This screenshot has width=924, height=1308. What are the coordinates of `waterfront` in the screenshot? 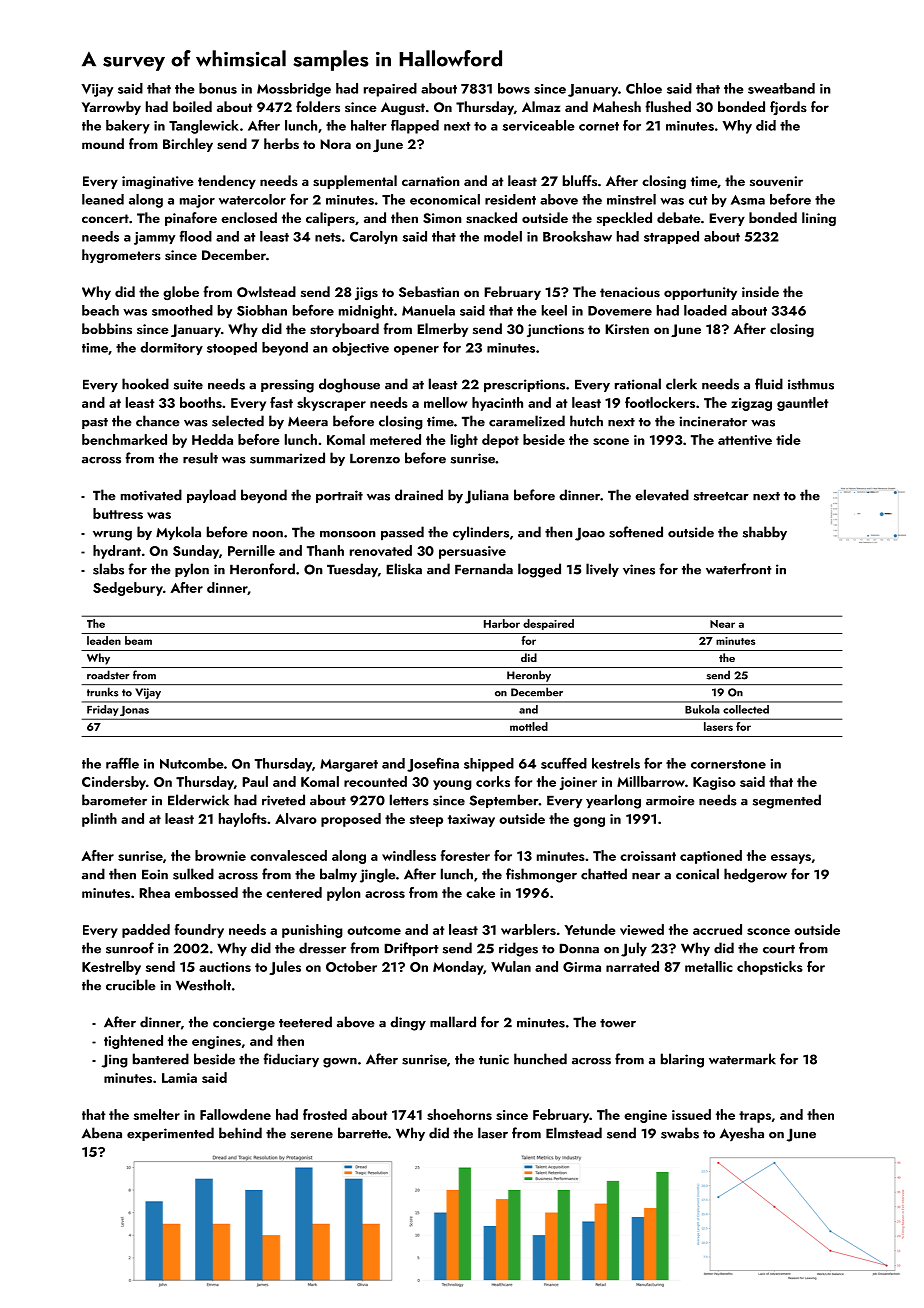 It's located at (739, 569).
